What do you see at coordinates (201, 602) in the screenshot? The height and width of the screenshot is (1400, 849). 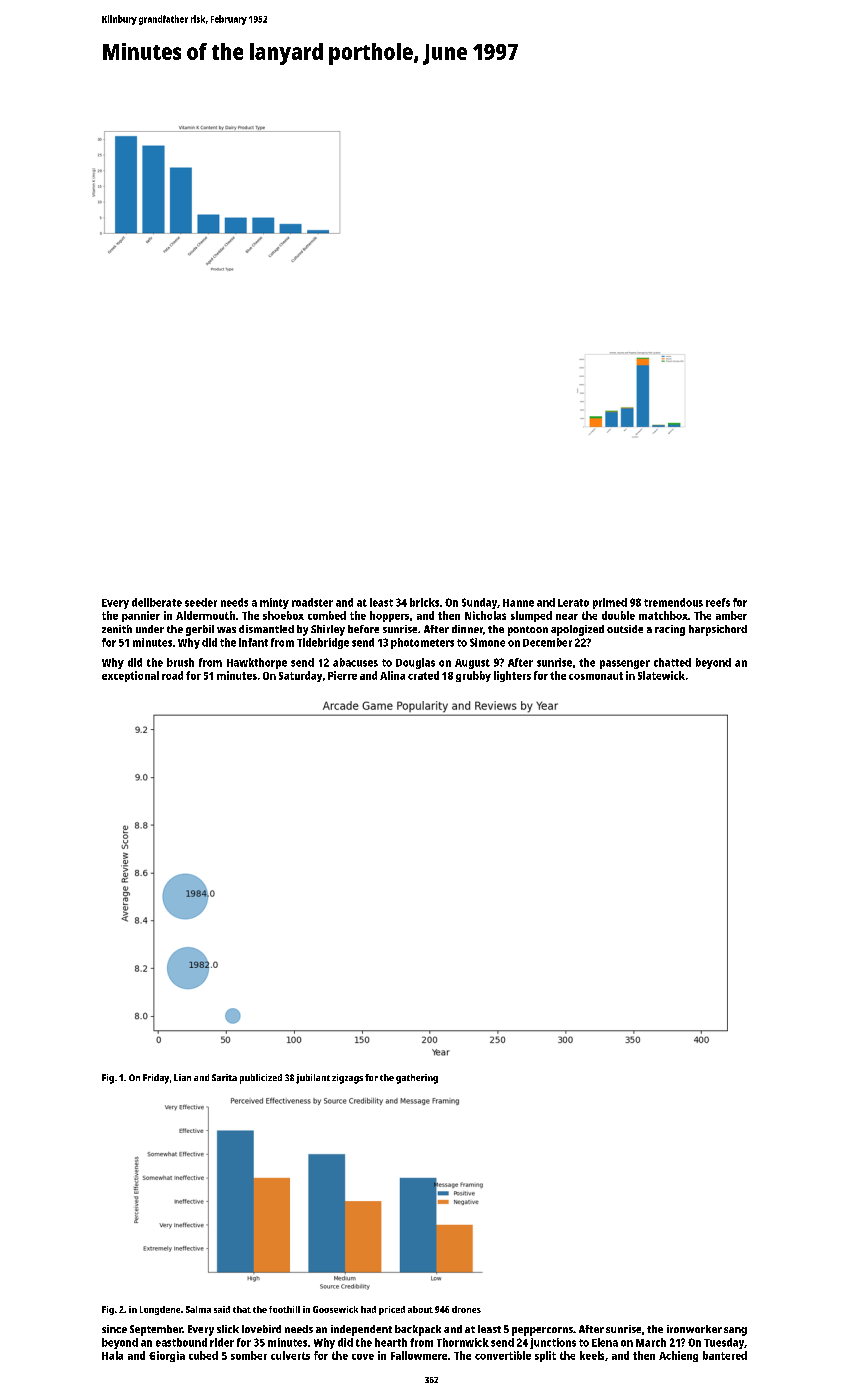 I see `seeder` at bounding box center [201, 602].
